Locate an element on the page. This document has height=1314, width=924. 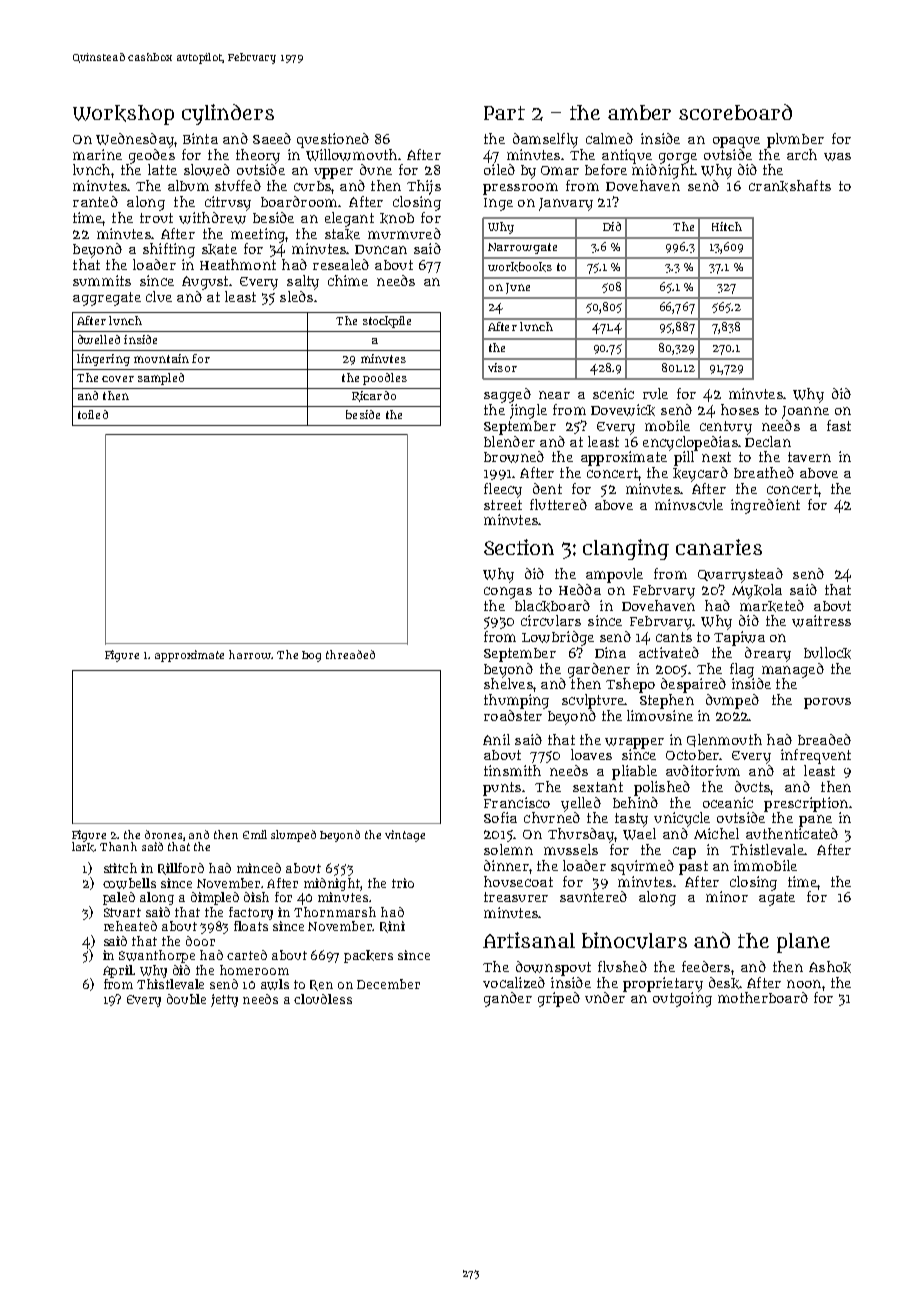
Workshop is located at coordinates (123, 115).
